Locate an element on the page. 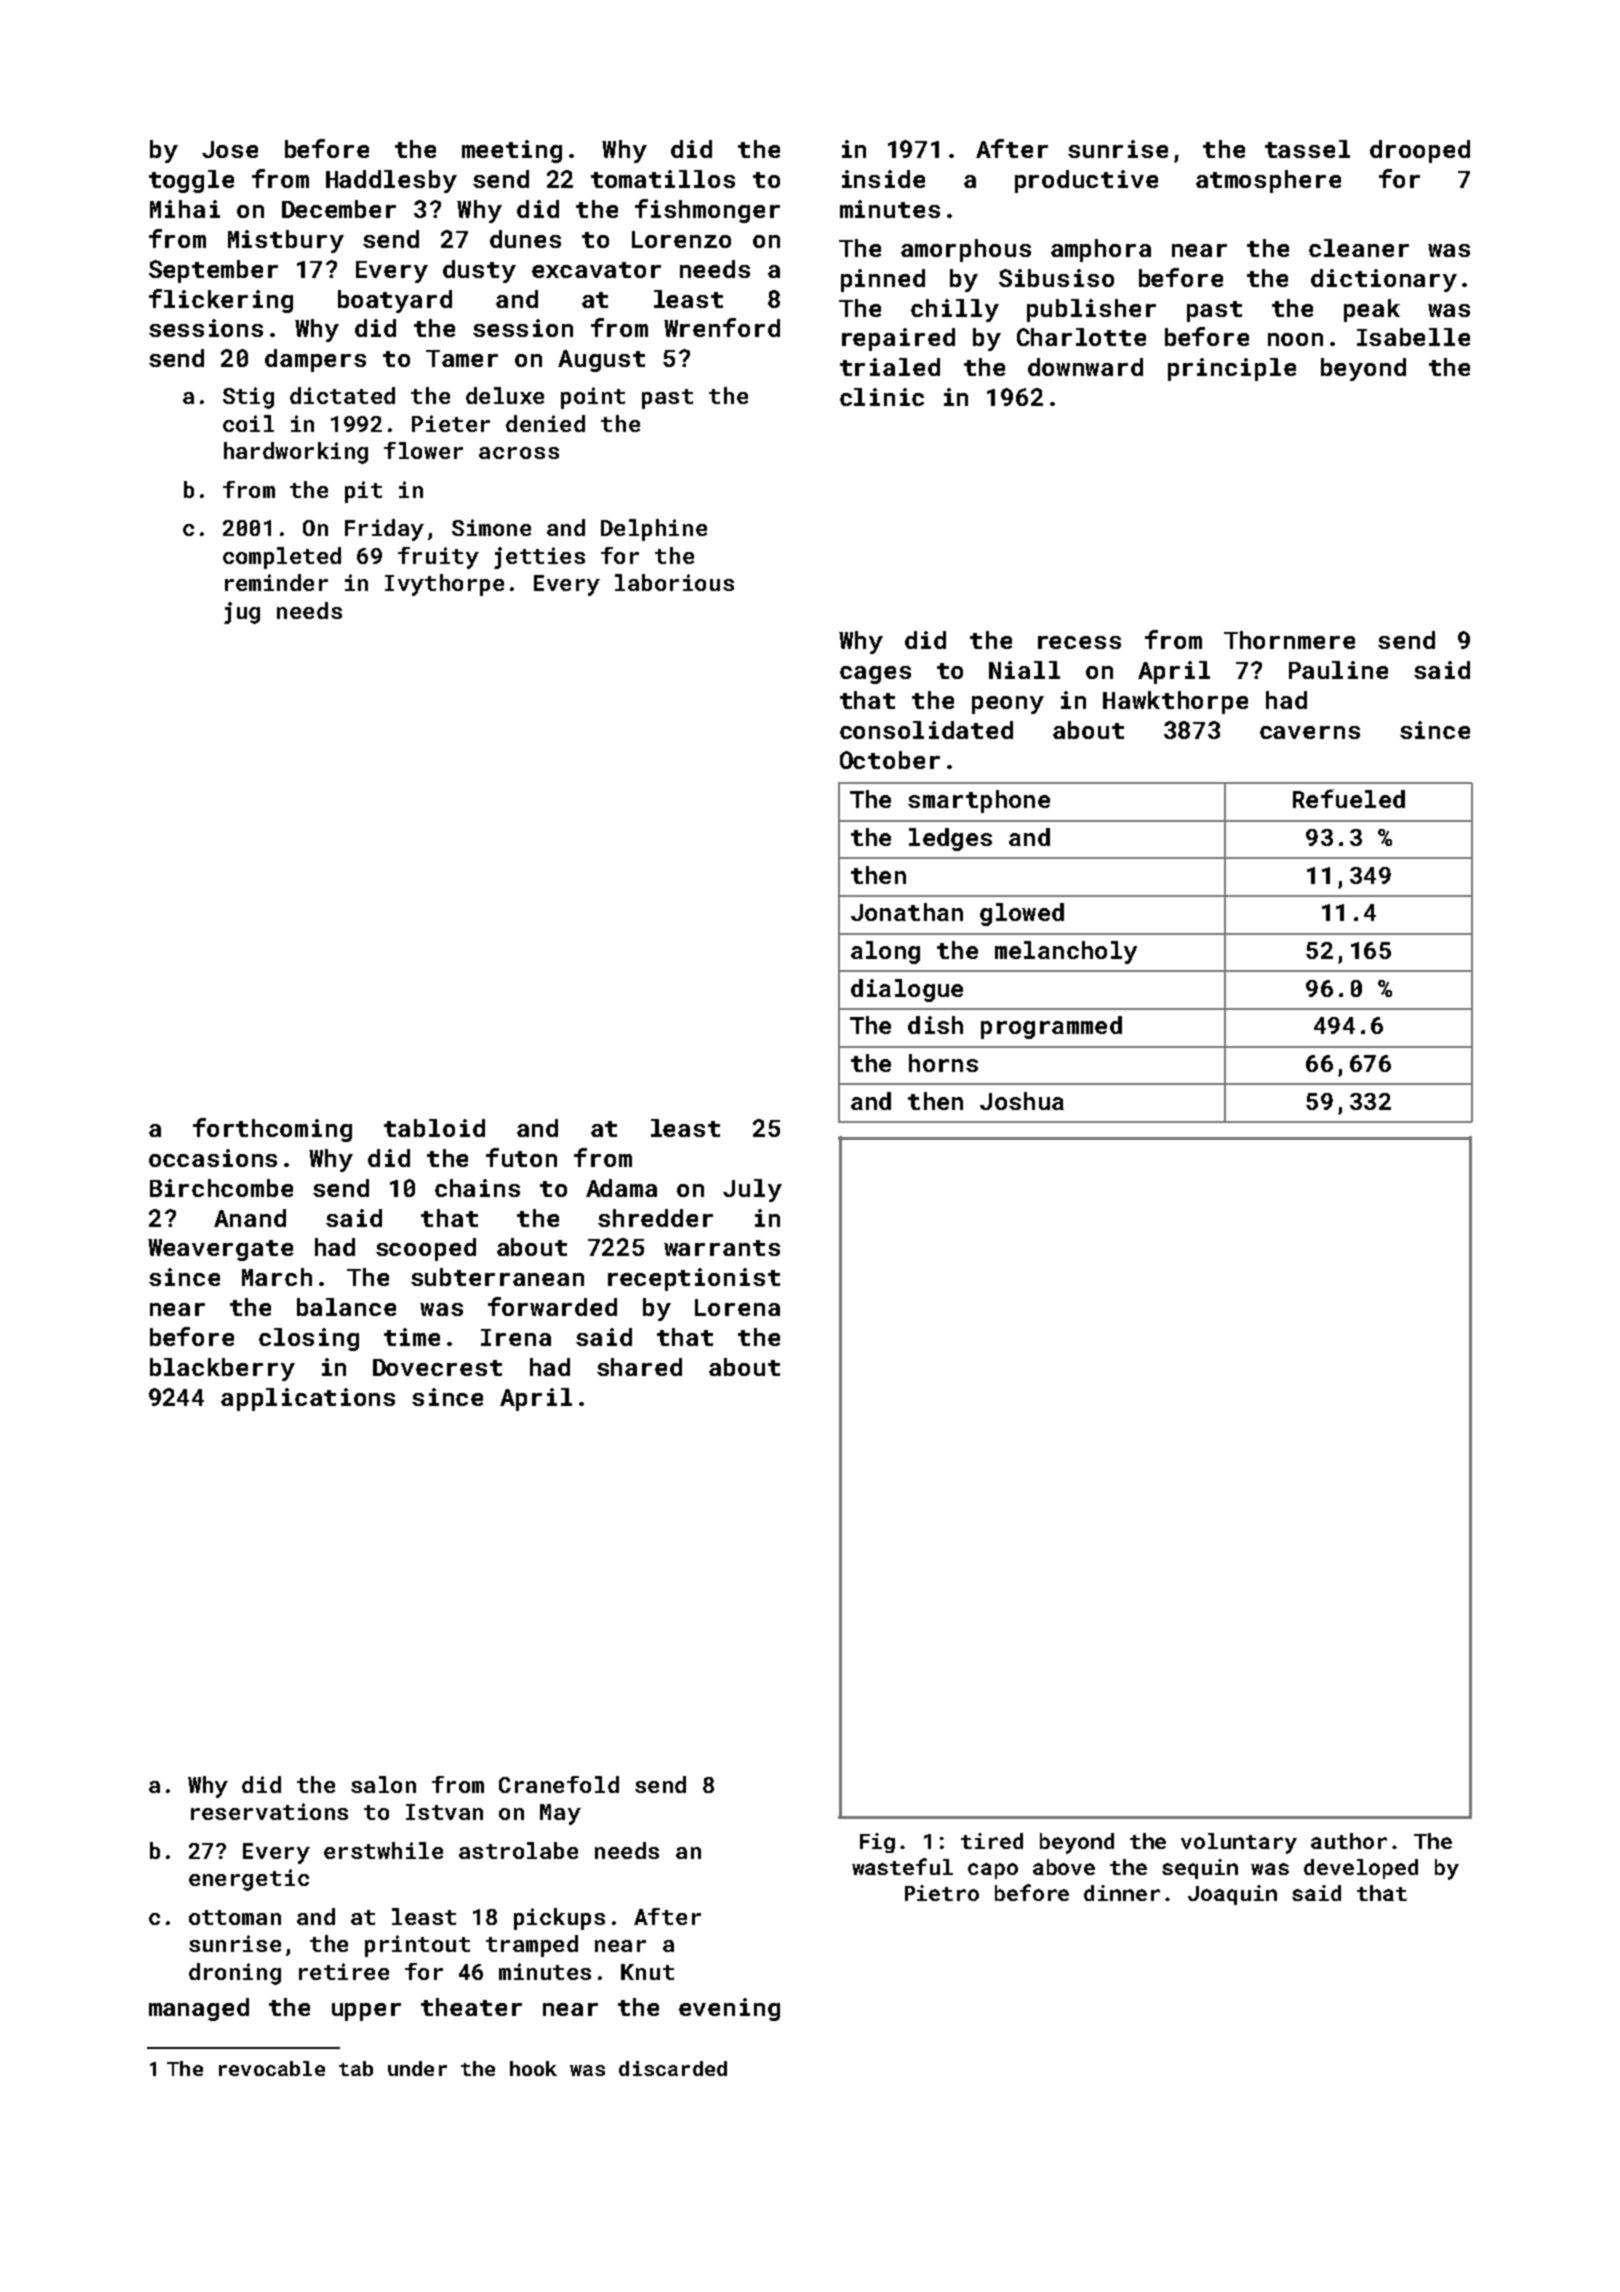 The height and width of the page is (2292, 1620). inside is located at coordinates (883, 179).
